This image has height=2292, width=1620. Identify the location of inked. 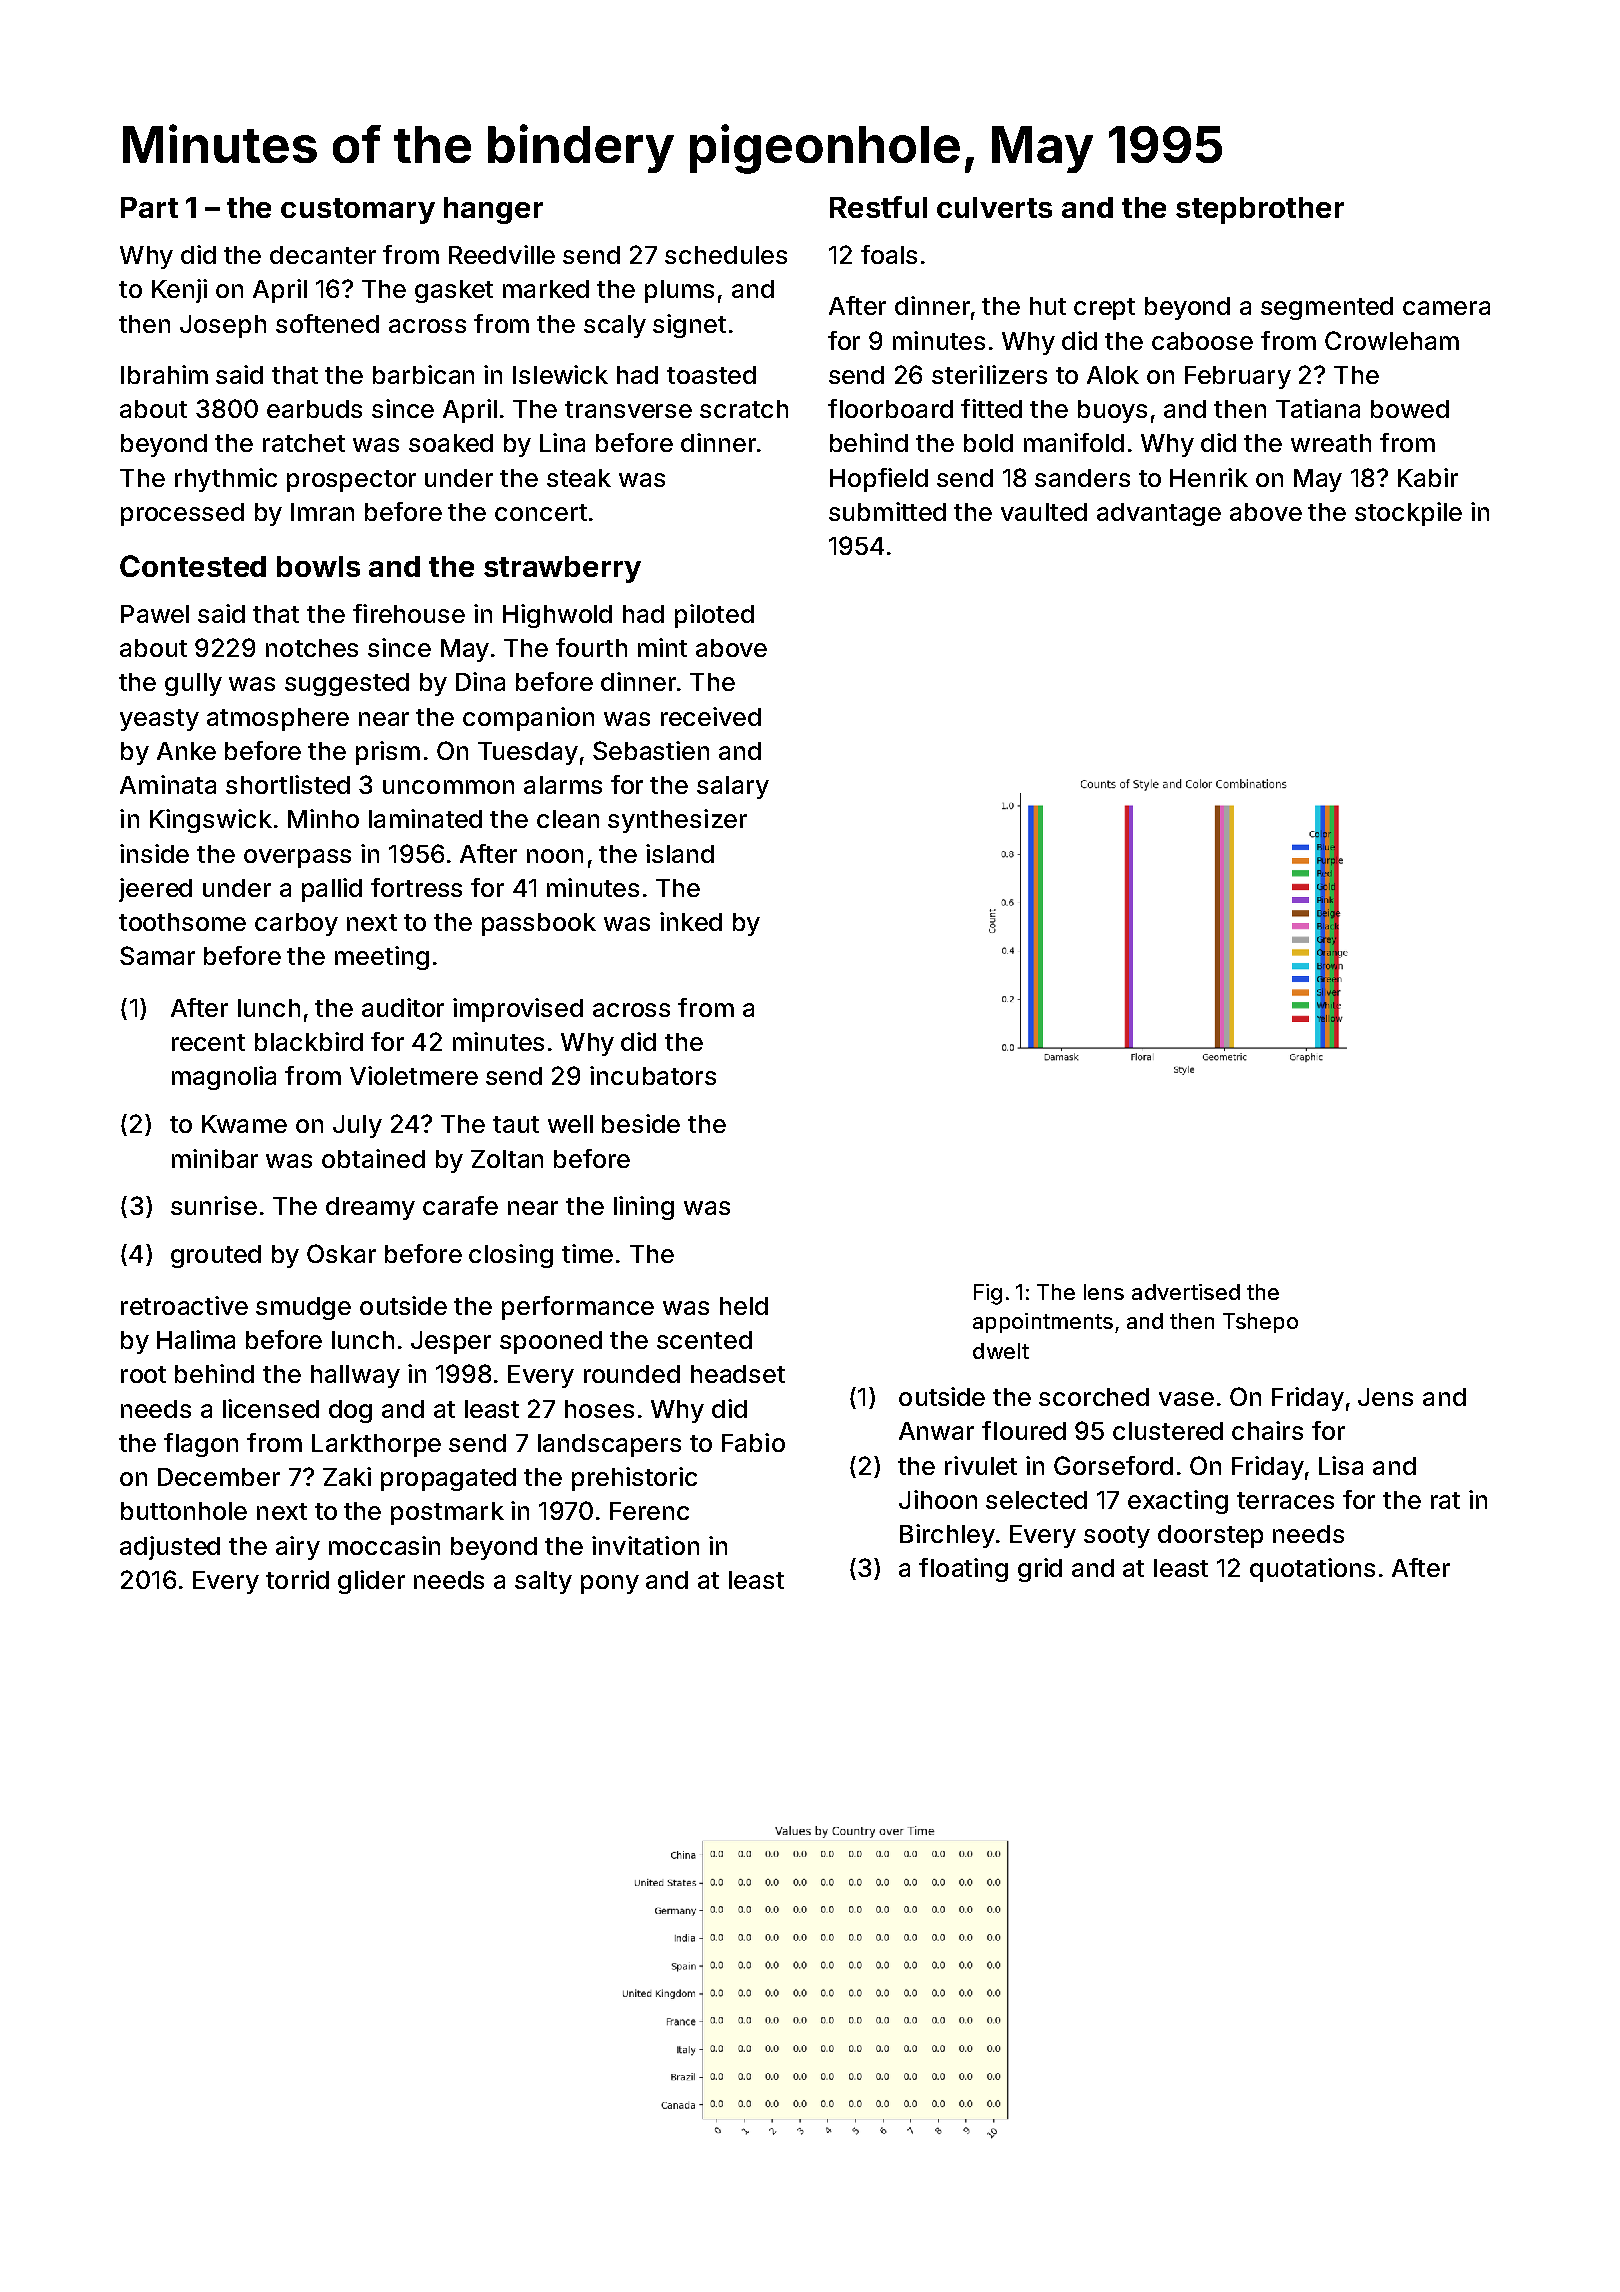
(691, 921).
